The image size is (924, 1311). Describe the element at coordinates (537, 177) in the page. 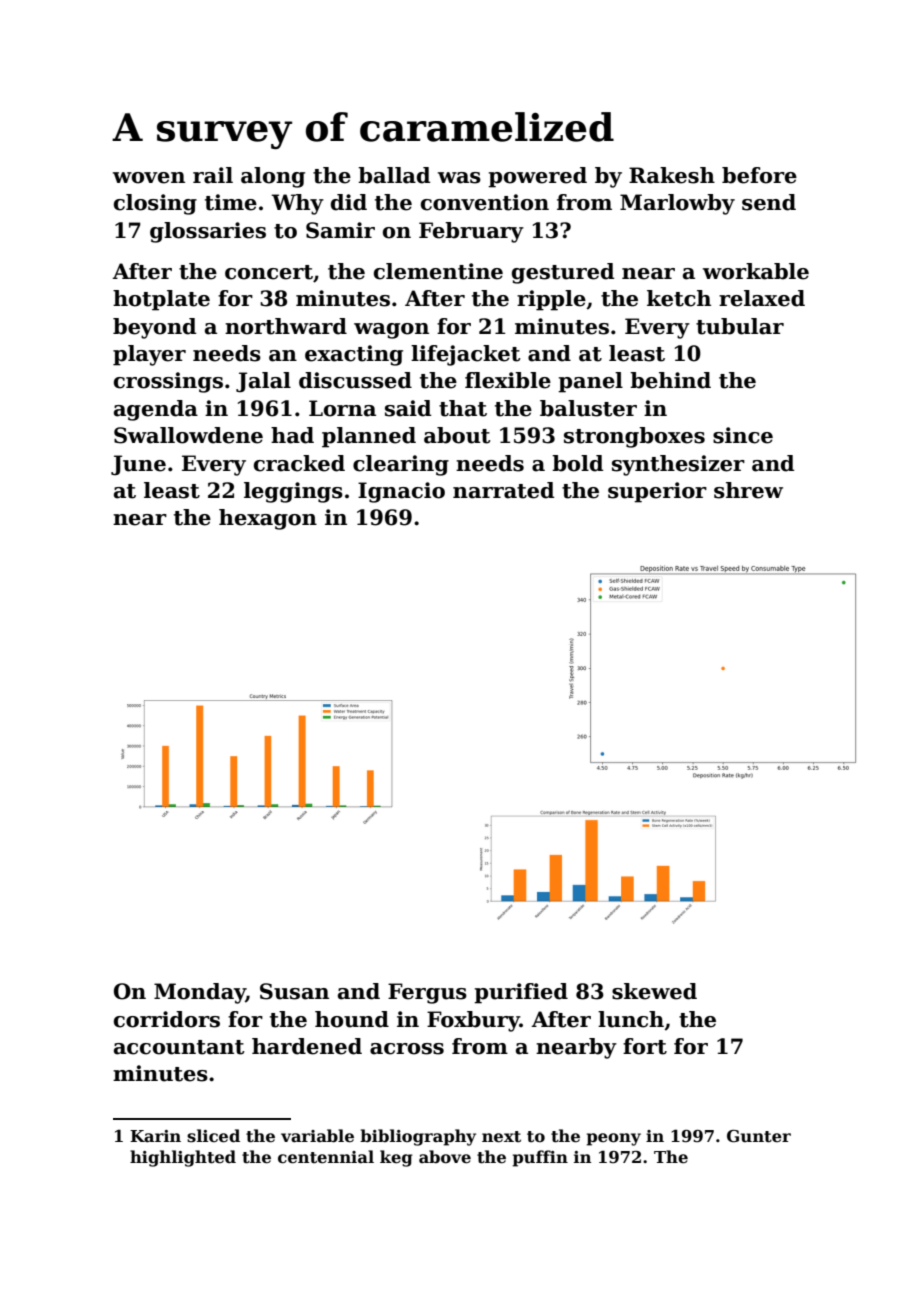

I see `powered` at that location.
